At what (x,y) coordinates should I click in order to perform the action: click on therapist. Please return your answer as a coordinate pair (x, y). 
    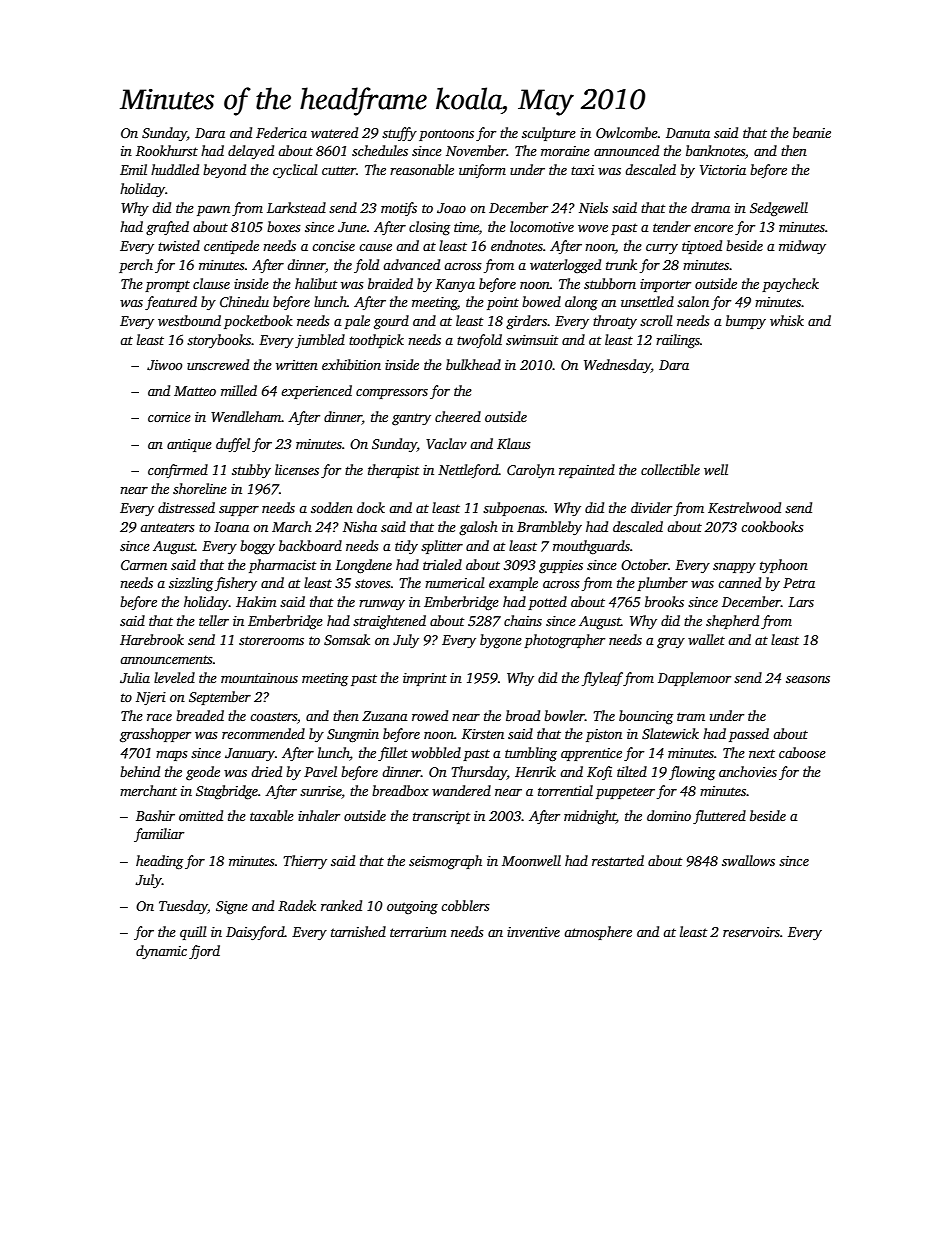
    Looking at the image, I should click on (394, 471).
